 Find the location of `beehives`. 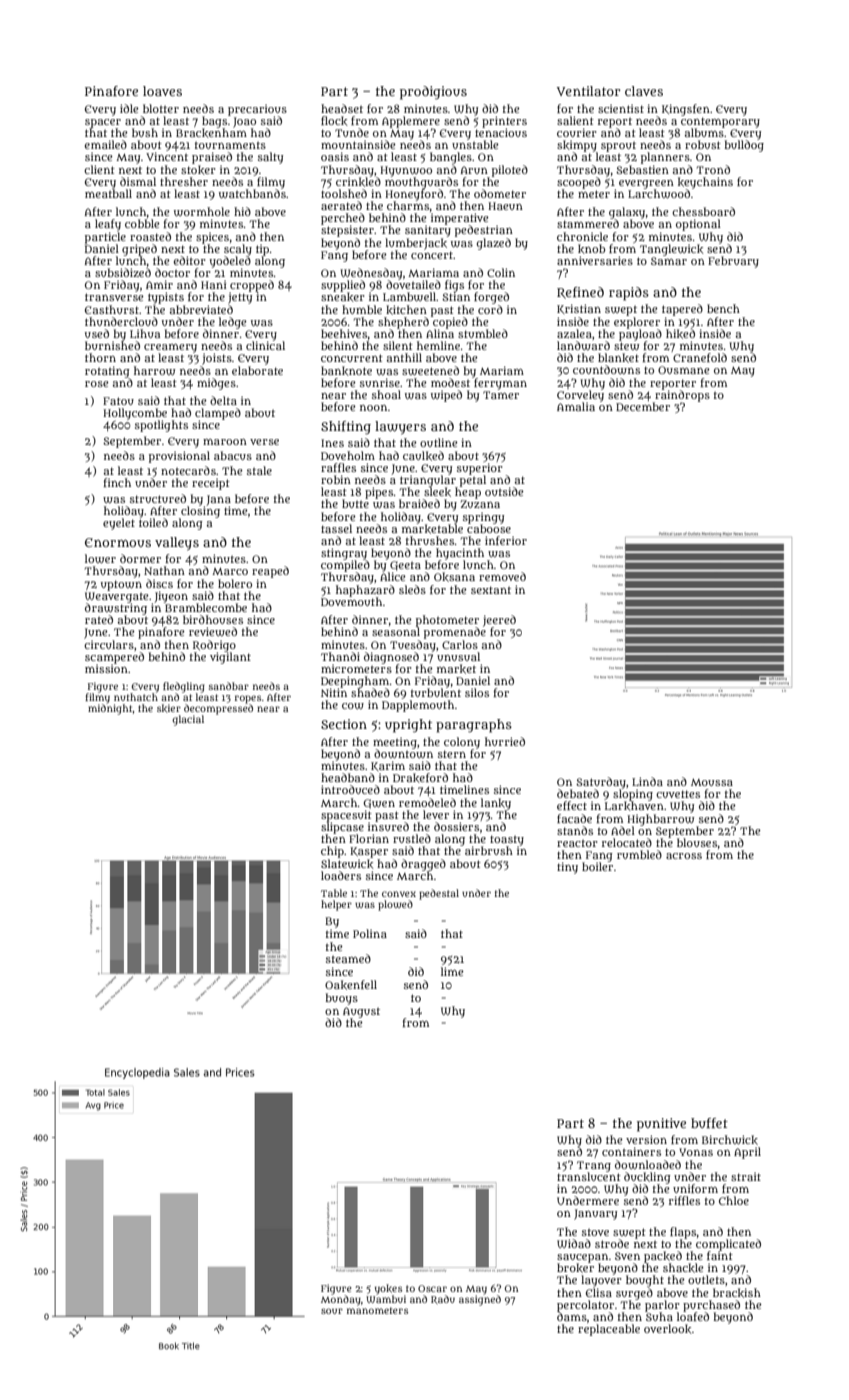

beehives is located at coordinates (344, 333).
